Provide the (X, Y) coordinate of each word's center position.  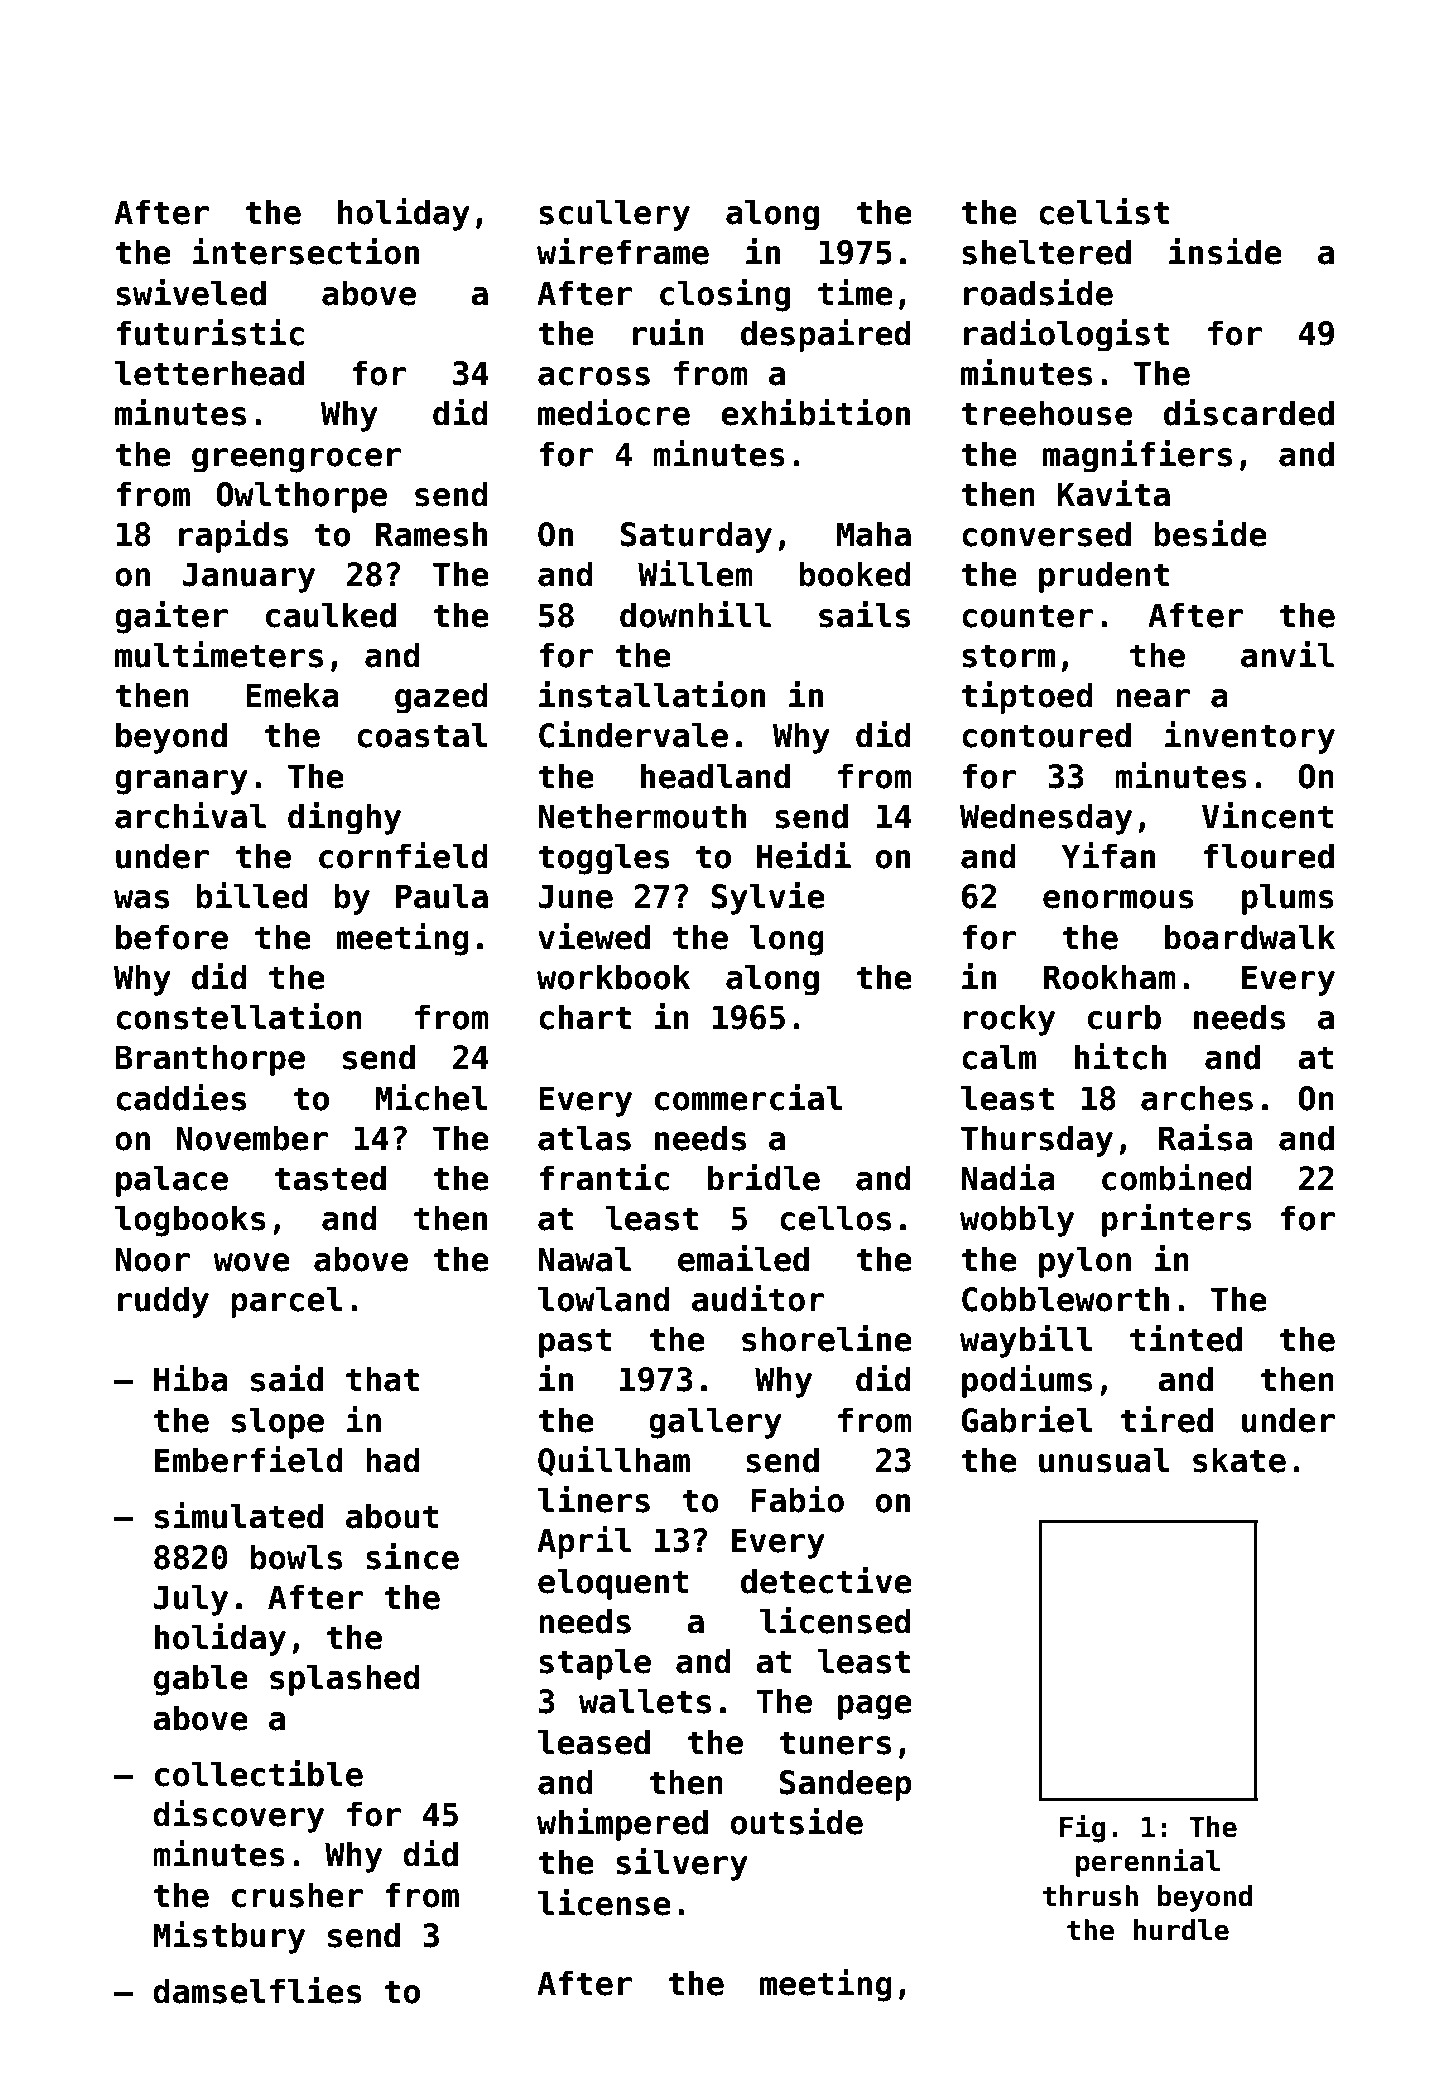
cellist (1104, 211)
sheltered (1046, 252)
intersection (306, 251)
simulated (239, 1515)
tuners (835, 1743)
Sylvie (768, 898)
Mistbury (229, 1937)
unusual (1104, 1460)
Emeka (292, 695)
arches (1197, 1098)
